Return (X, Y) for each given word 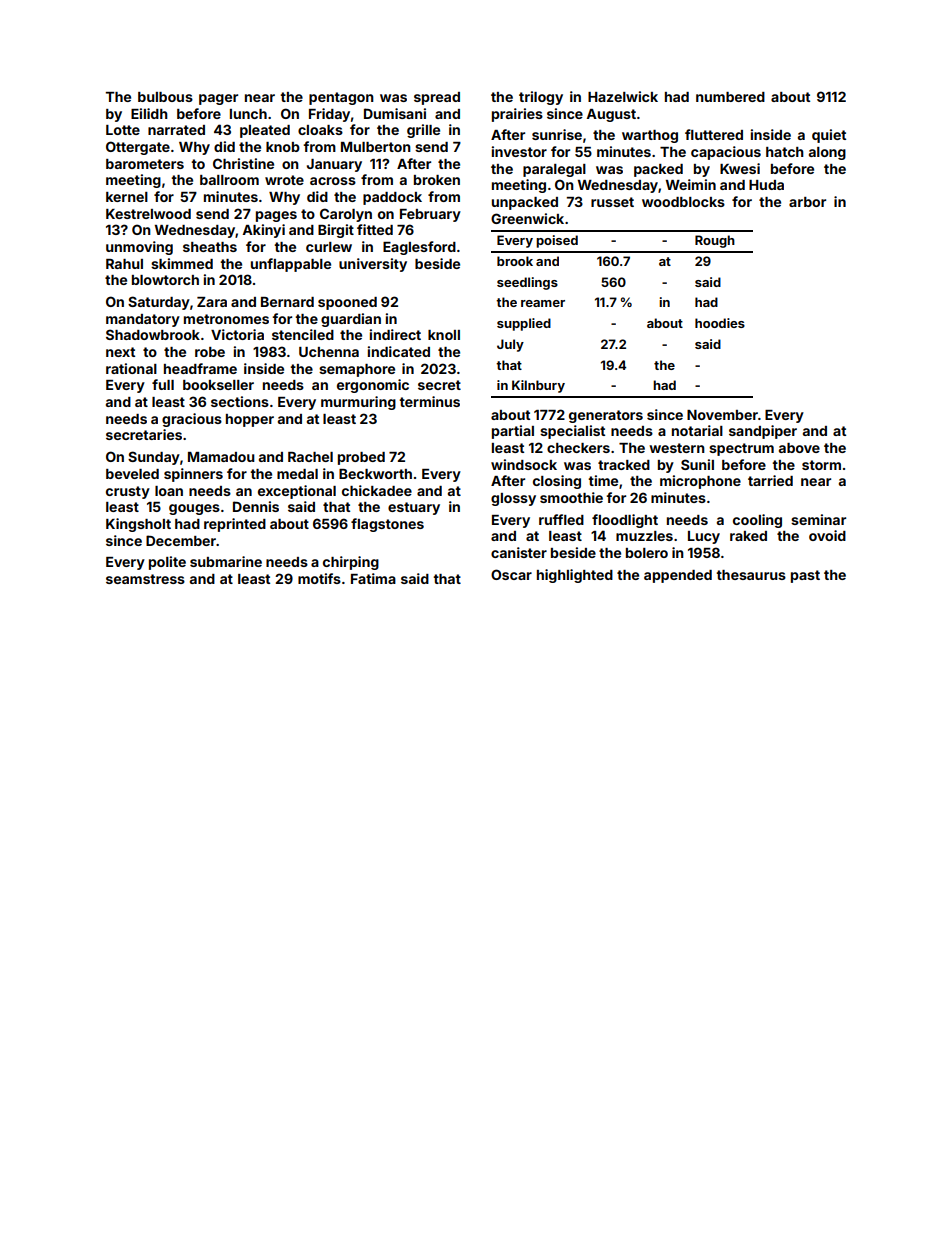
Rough (715, 241)
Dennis (256, 506)
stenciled (303, 334)
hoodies (720, 323)
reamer (543, 303)
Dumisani (395, 113)
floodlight (625, 521)
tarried (770, 480)
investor (519, 151)
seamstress (145, 579)
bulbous (165, 97)
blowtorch (165, 280)
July (510, 345)
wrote (284, 180)
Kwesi (740, 168)
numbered (730, 97)
